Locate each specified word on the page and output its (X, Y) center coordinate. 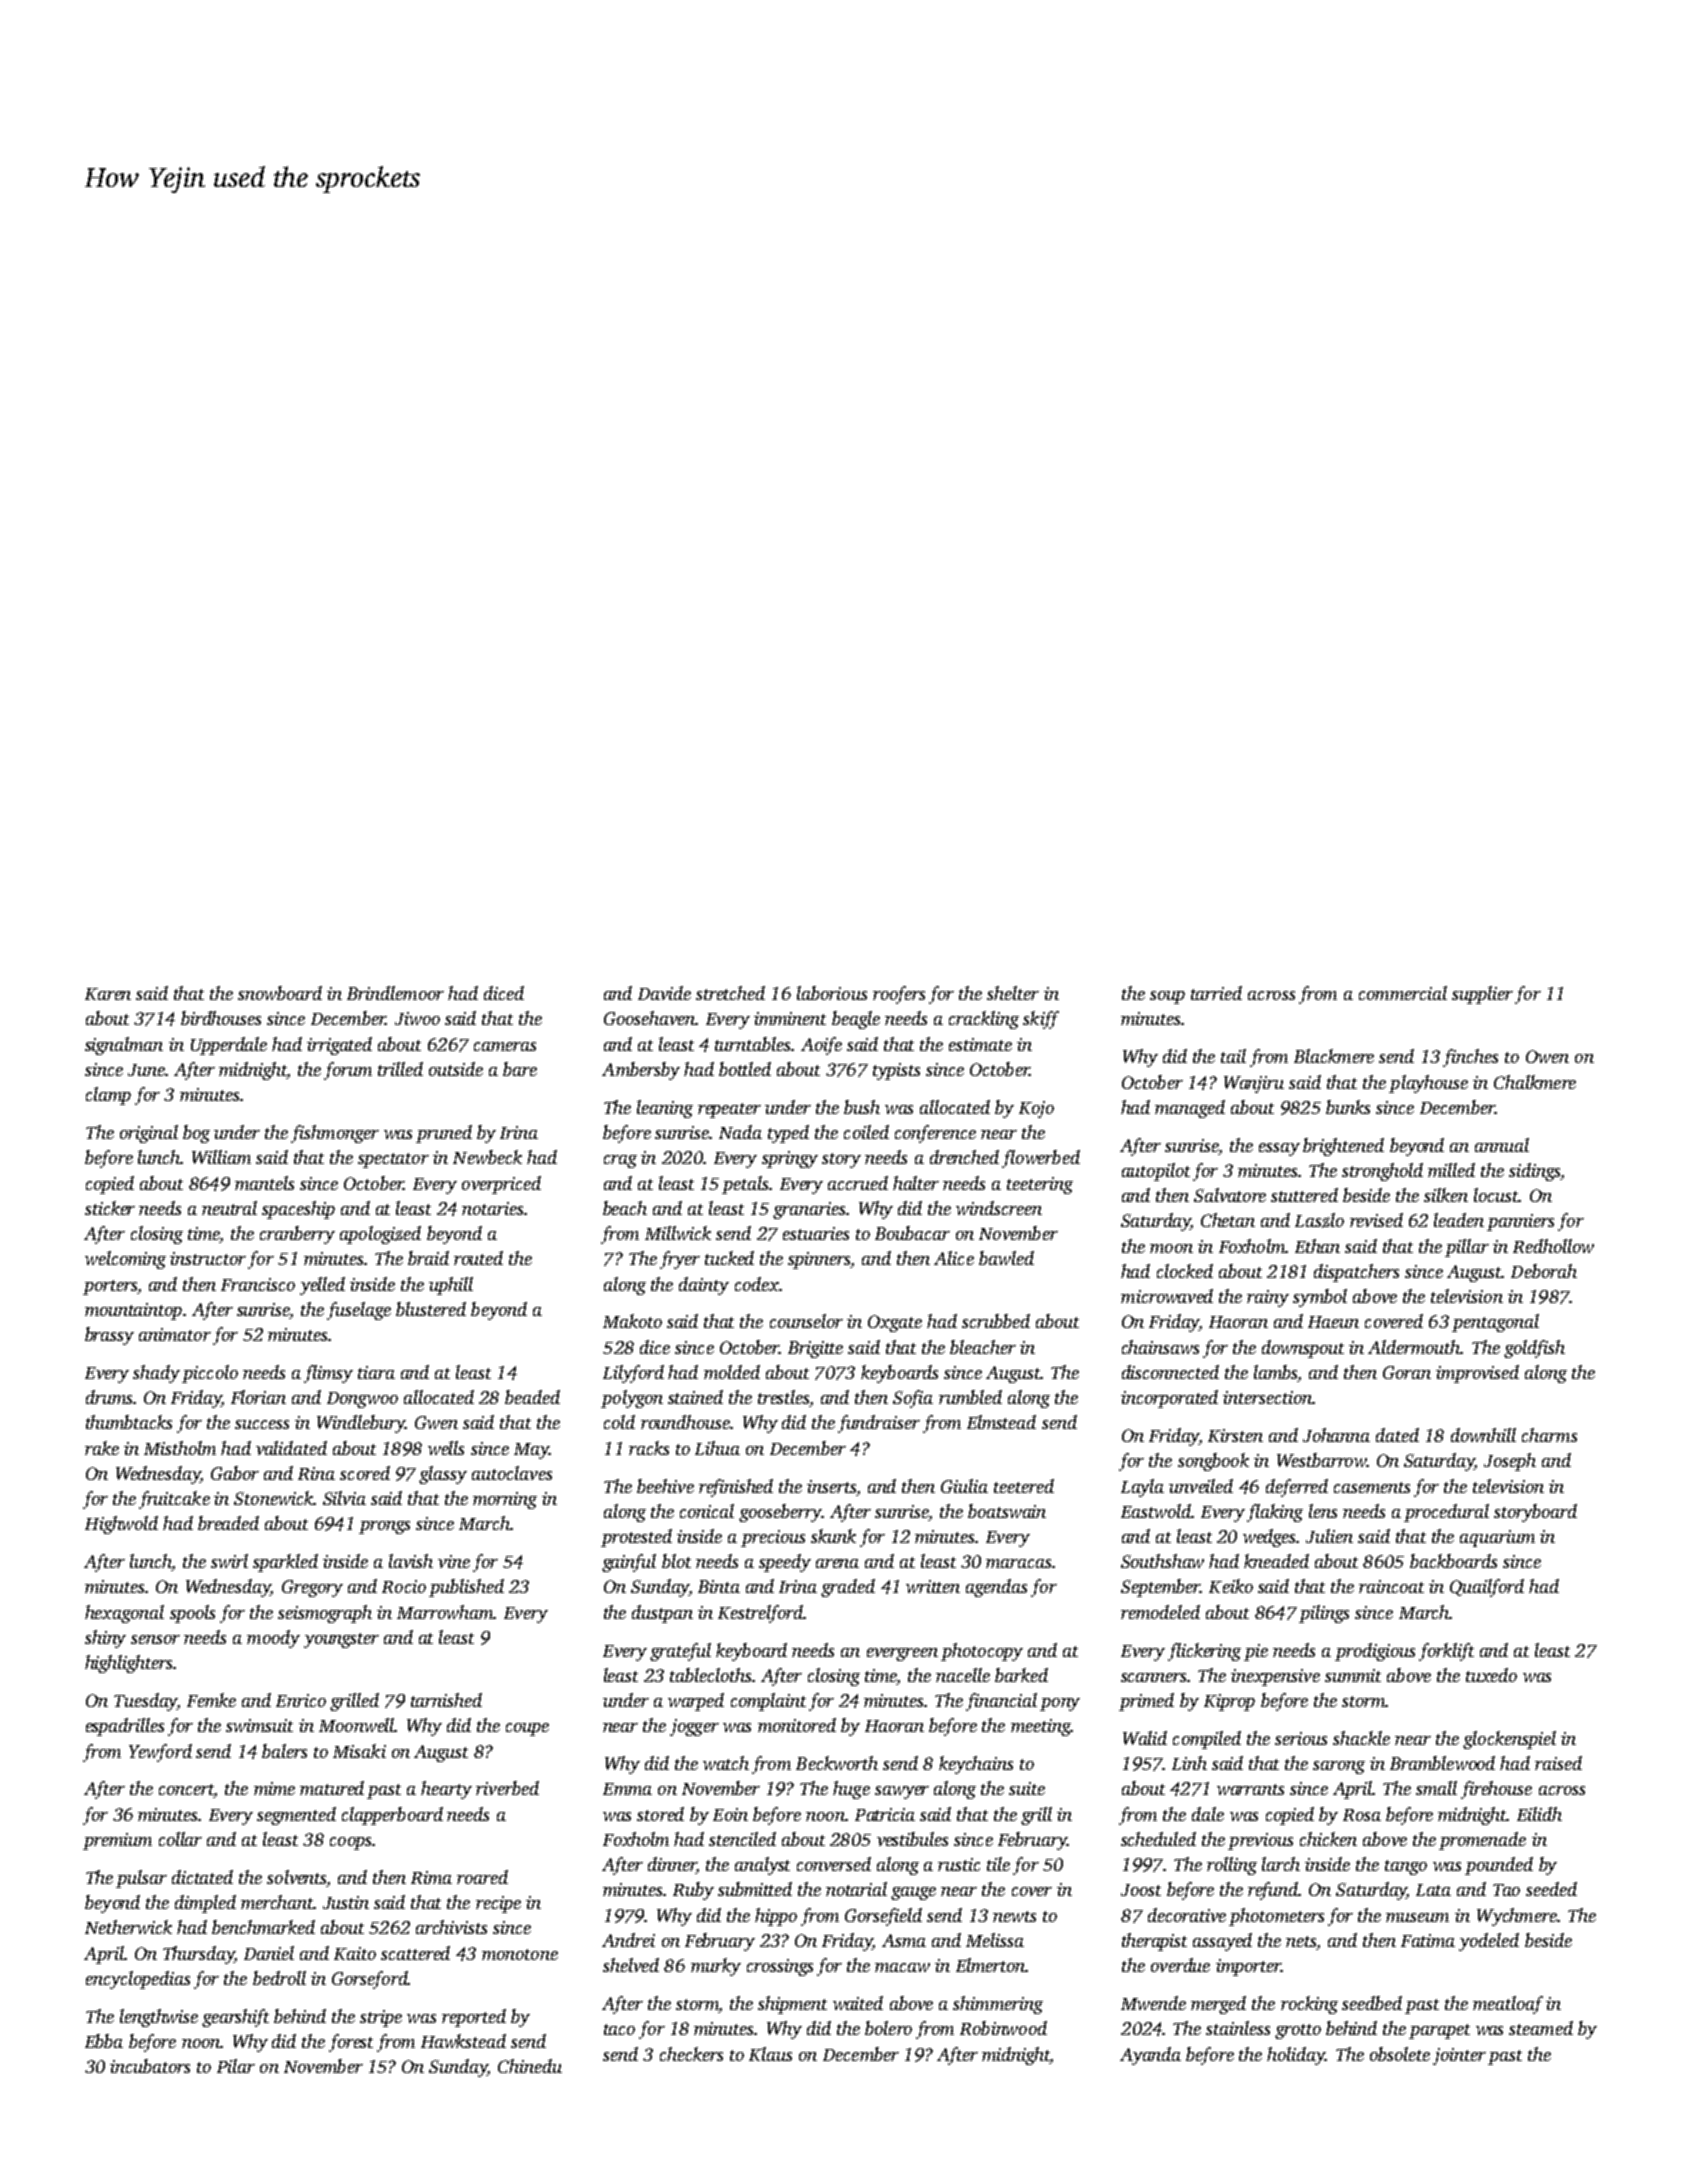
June (146, 1070)
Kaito (355, 1953)
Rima (431, 1877)
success (262, 1424)
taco (619, 2029)
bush (862, 1107)
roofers (899, 995)
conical (707, 1511)
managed (1190, 1109)
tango (1406, 1867)
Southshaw (1162, 1561)
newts (1014, 1916)
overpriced (501, 1185)
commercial (1403, 993)
